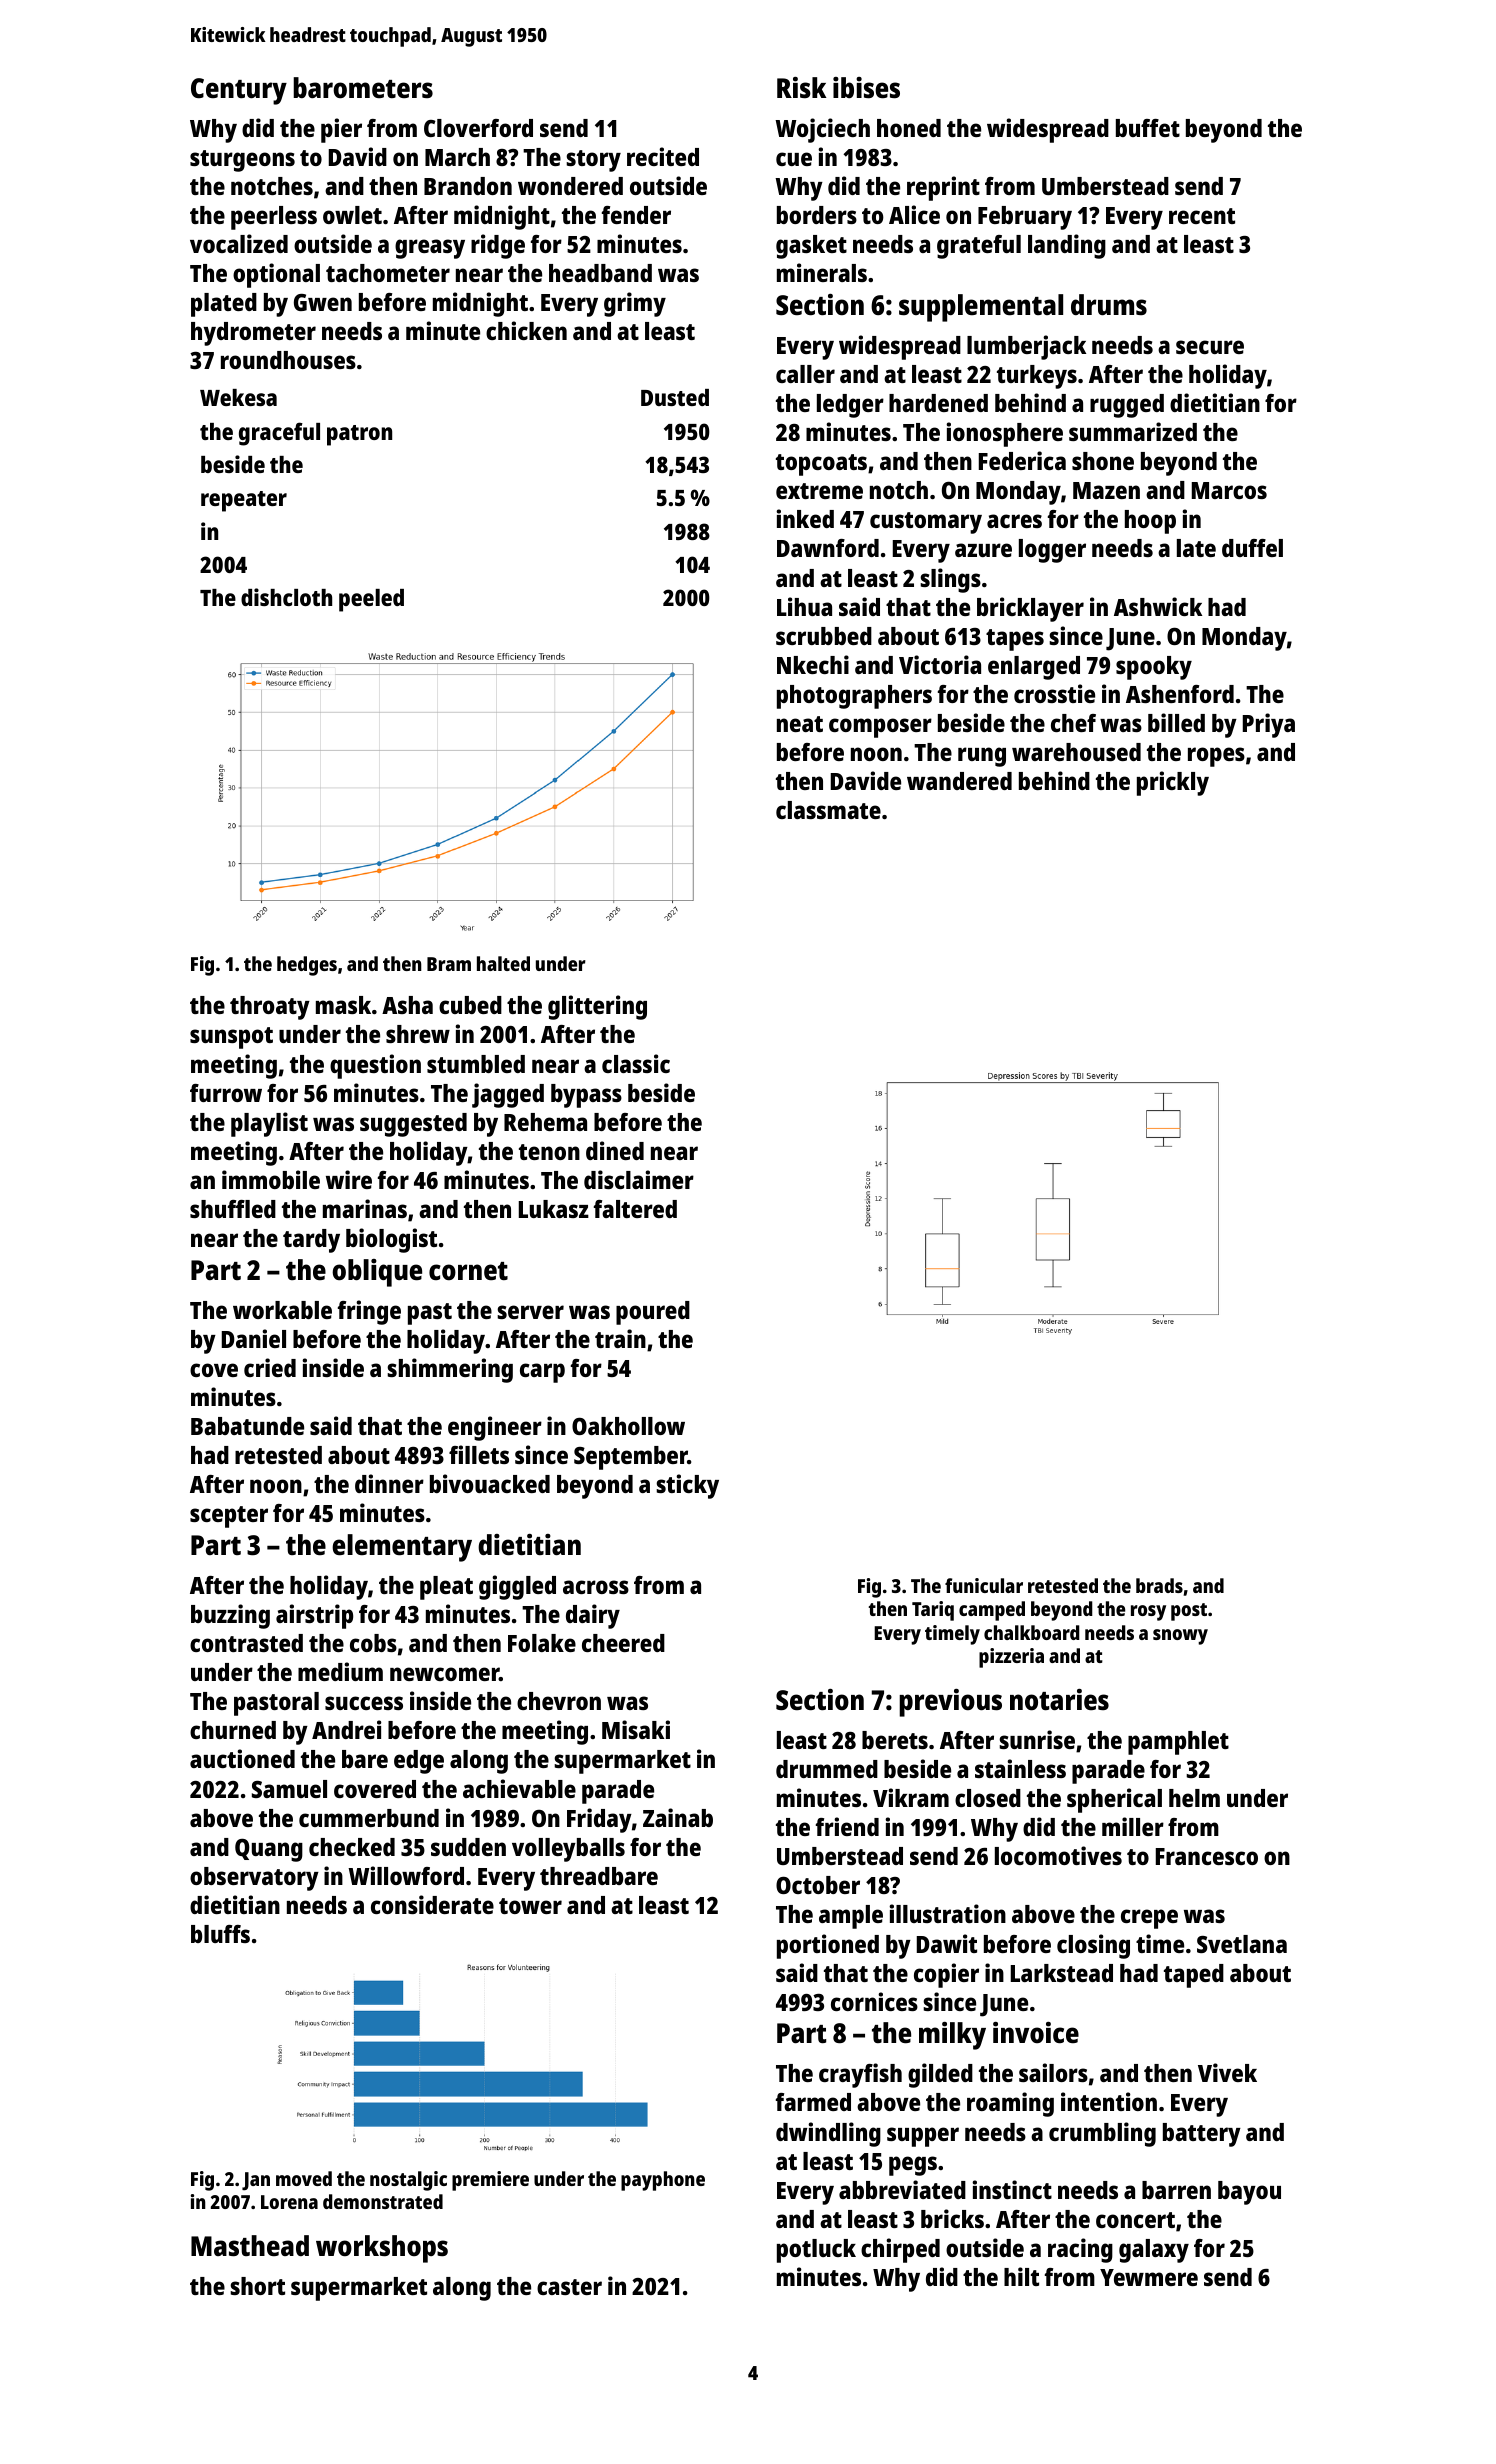  I want to click on Risk, so click(801, 87).
